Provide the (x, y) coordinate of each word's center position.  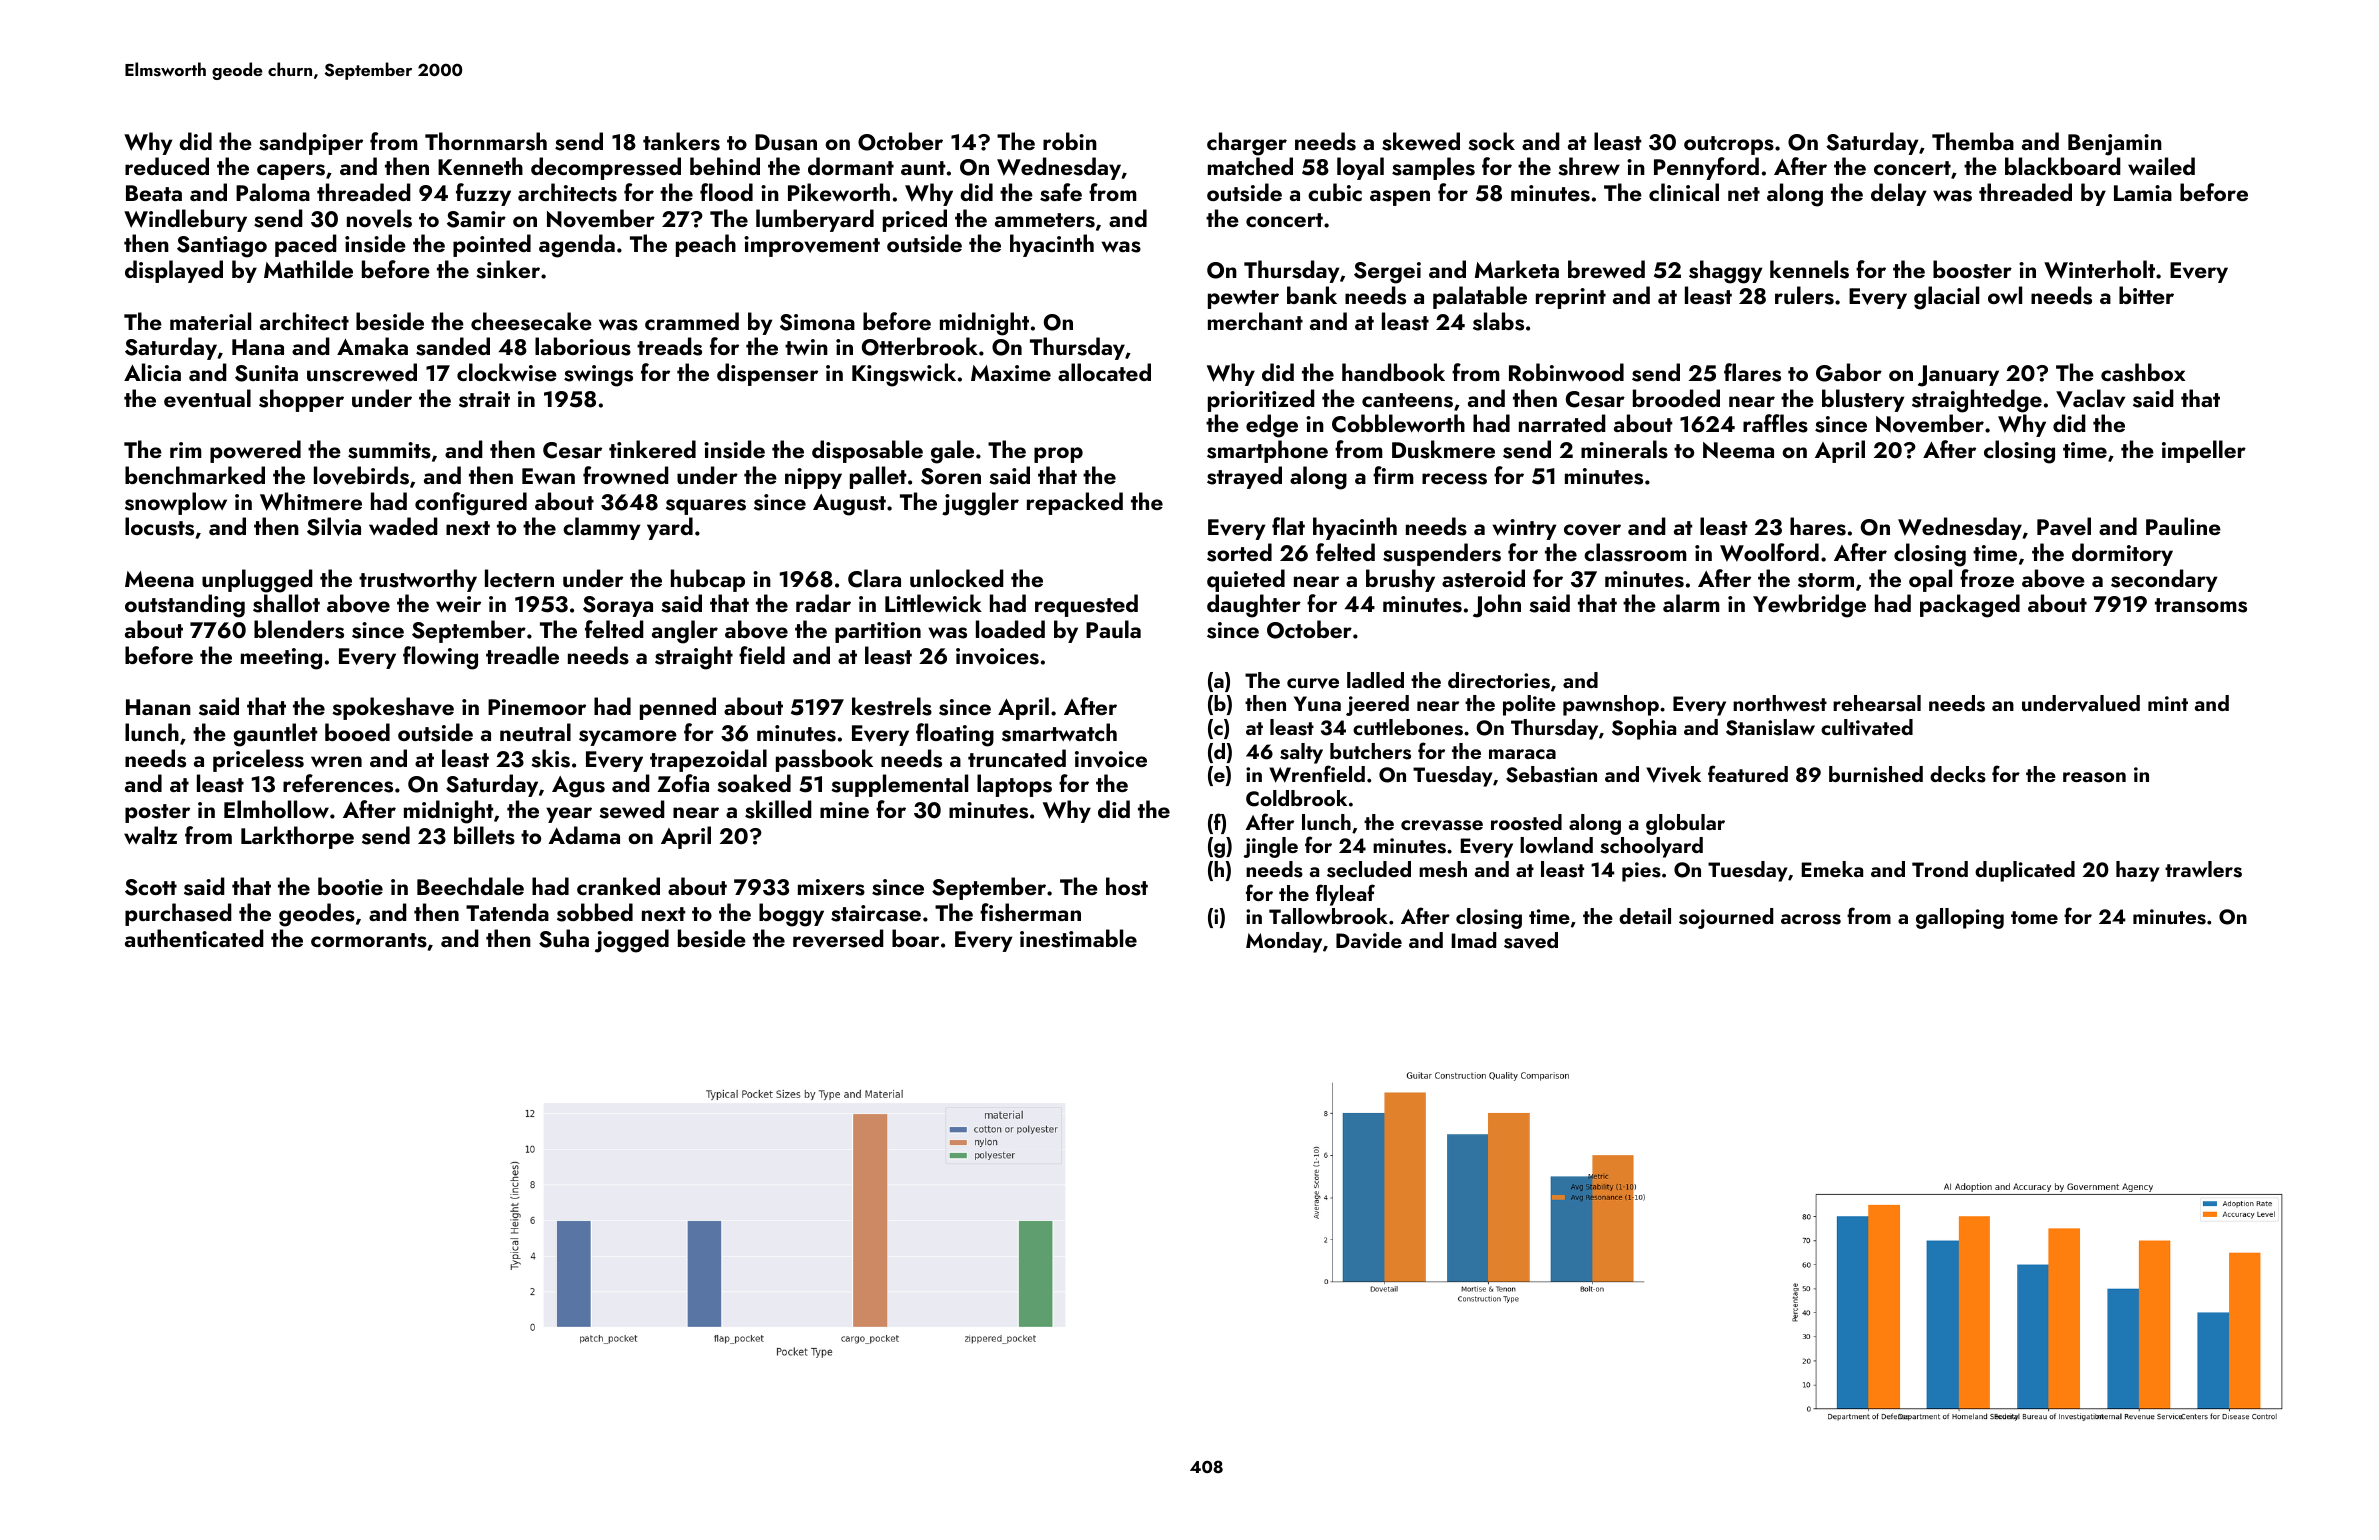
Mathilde (308, 269)
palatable (1480, 297)
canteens (1407, 400)
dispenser (767, 374)
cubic (1335, 192)
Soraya (618, 606)
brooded (1676, 398)
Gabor (1849, 372)
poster (157, 813)
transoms (2201, 605)
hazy (2137, 871)
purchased (178, 914)
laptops (1014, 785)
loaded (1010, 629)
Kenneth (480, 166)
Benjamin (2115, 145)
